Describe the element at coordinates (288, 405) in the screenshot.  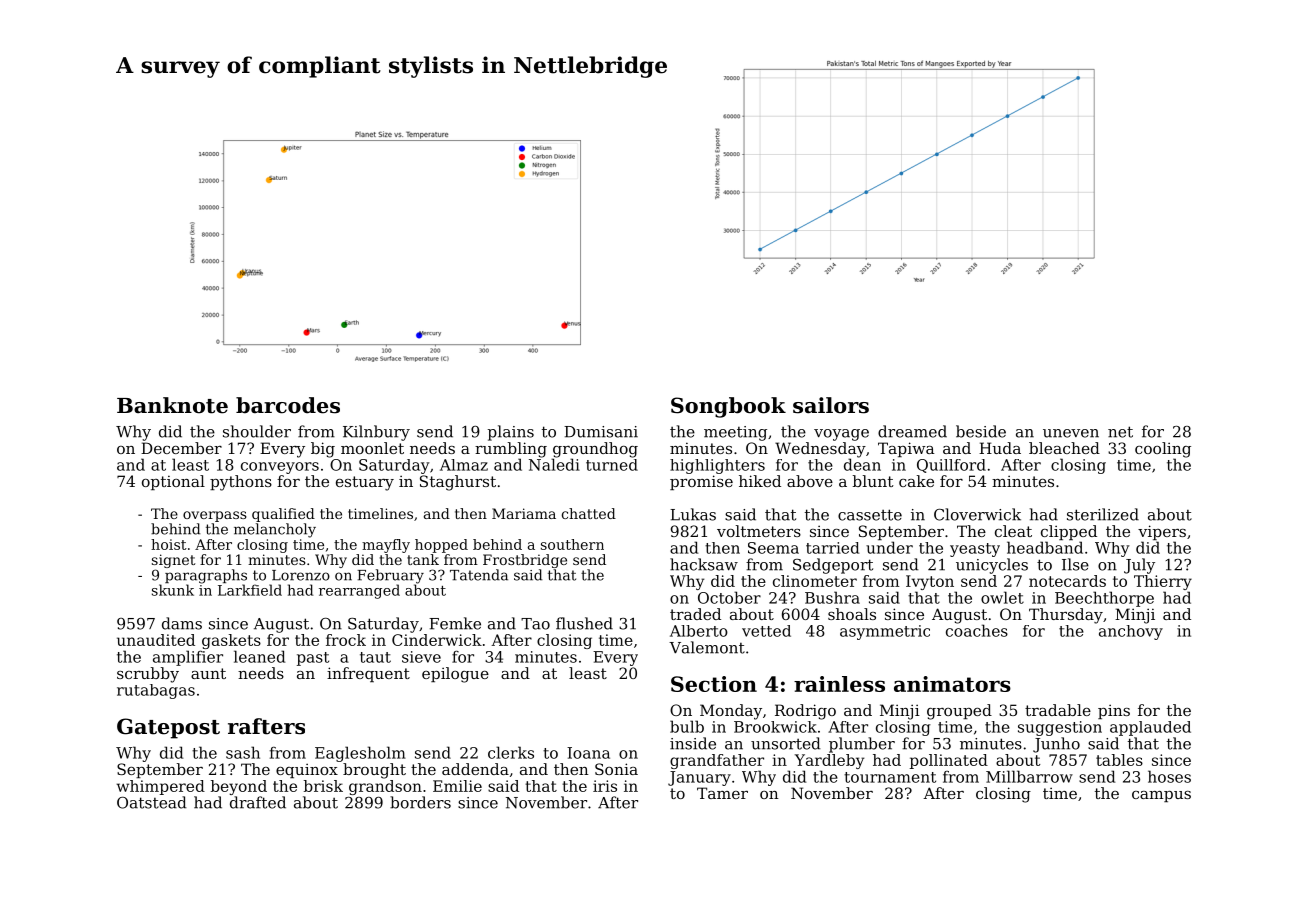
I see `barcodes` at that location.
